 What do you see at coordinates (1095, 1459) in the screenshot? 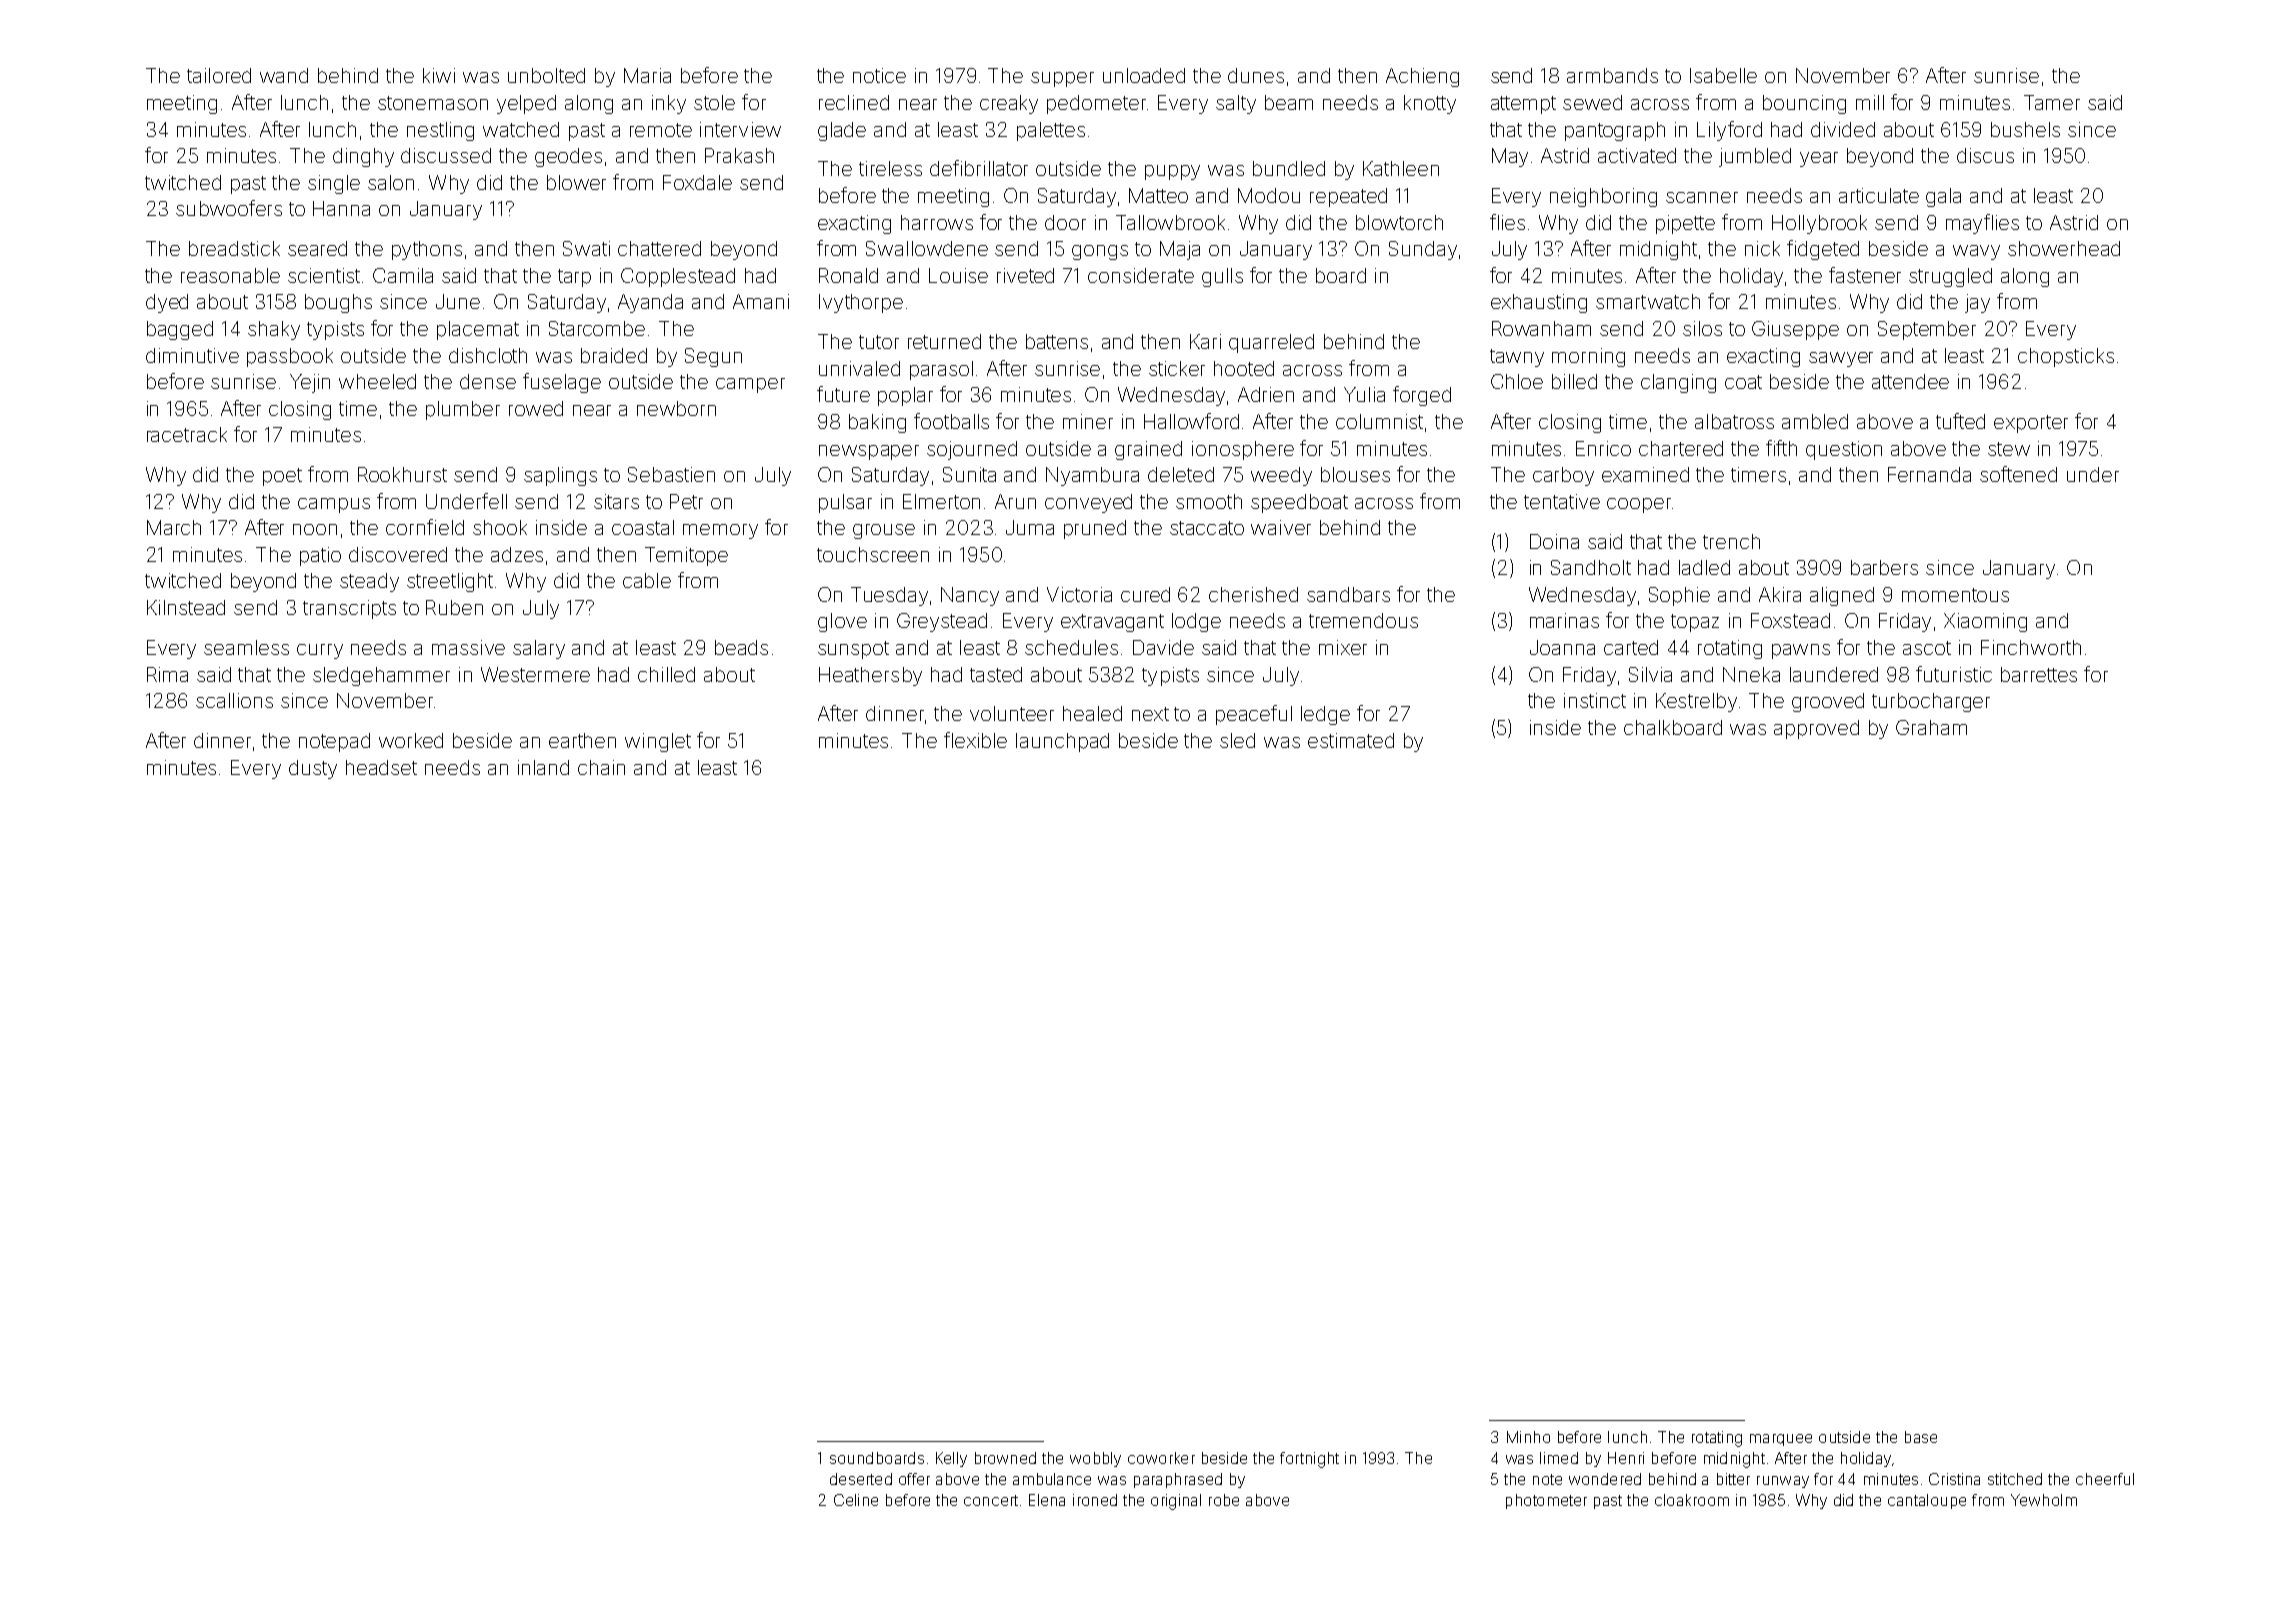
I see `wobbly` at bounding box center [1095, 1459].
